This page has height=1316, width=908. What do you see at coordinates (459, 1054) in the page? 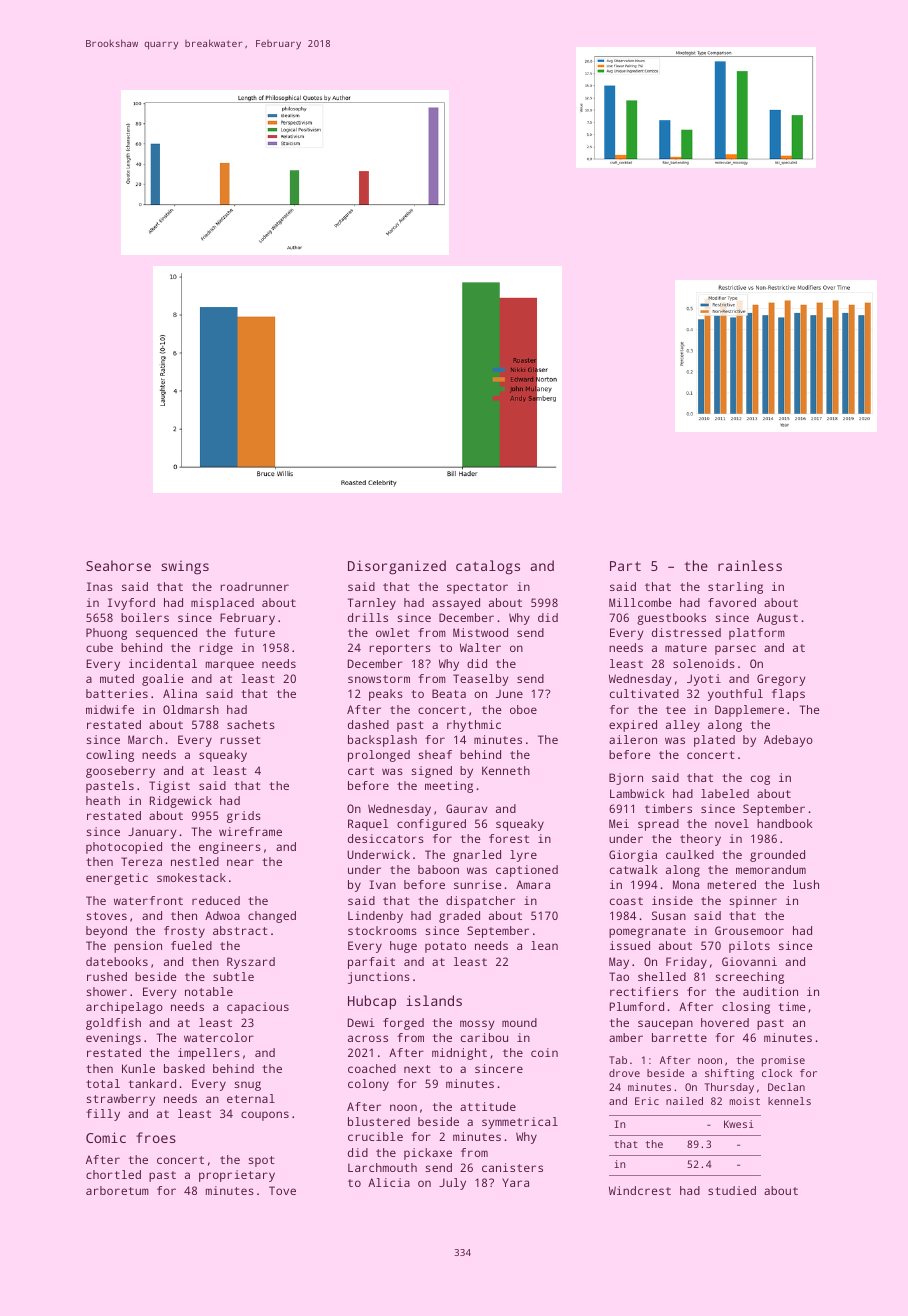
I see `midnight` at bounding box center [459, 1054].
